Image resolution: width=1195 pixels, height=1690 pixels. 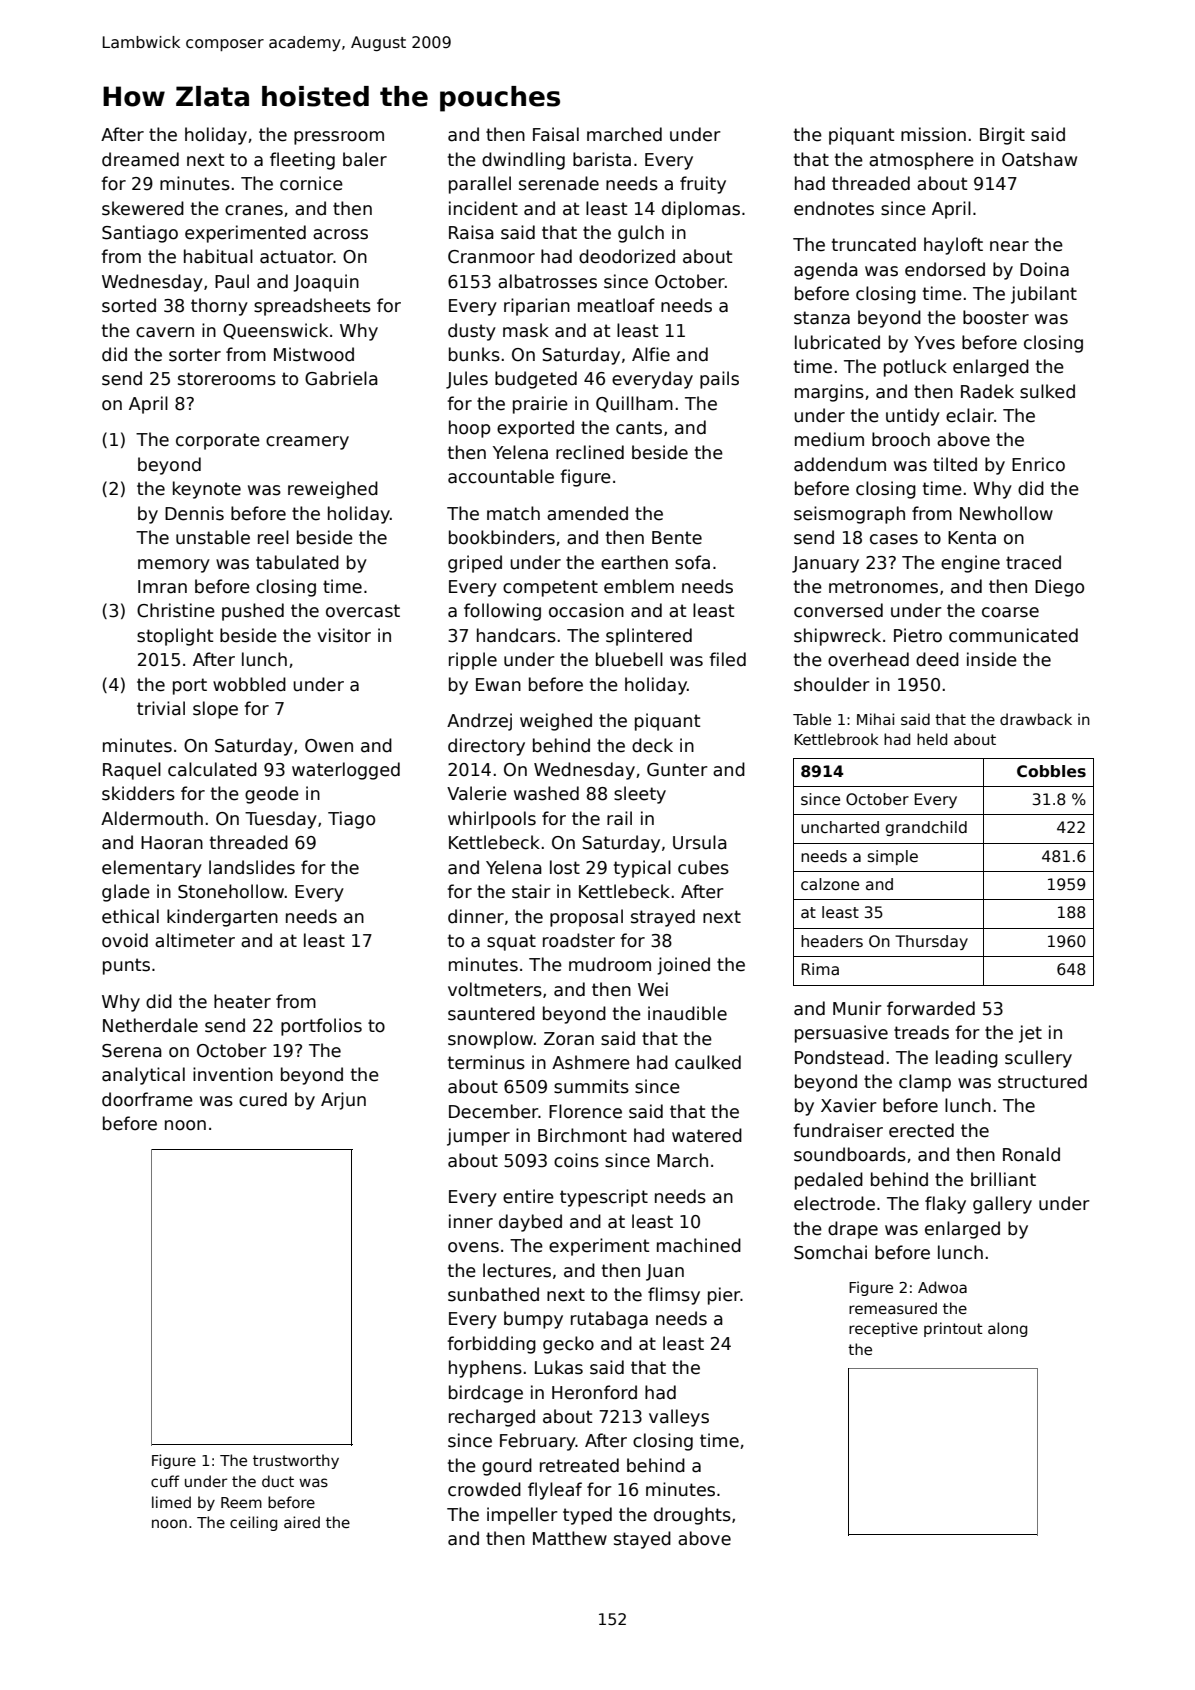 What do you see at coordinates (132, 771) in the screenshot?
I see `Raquel` at bounding box center [132, 771].
